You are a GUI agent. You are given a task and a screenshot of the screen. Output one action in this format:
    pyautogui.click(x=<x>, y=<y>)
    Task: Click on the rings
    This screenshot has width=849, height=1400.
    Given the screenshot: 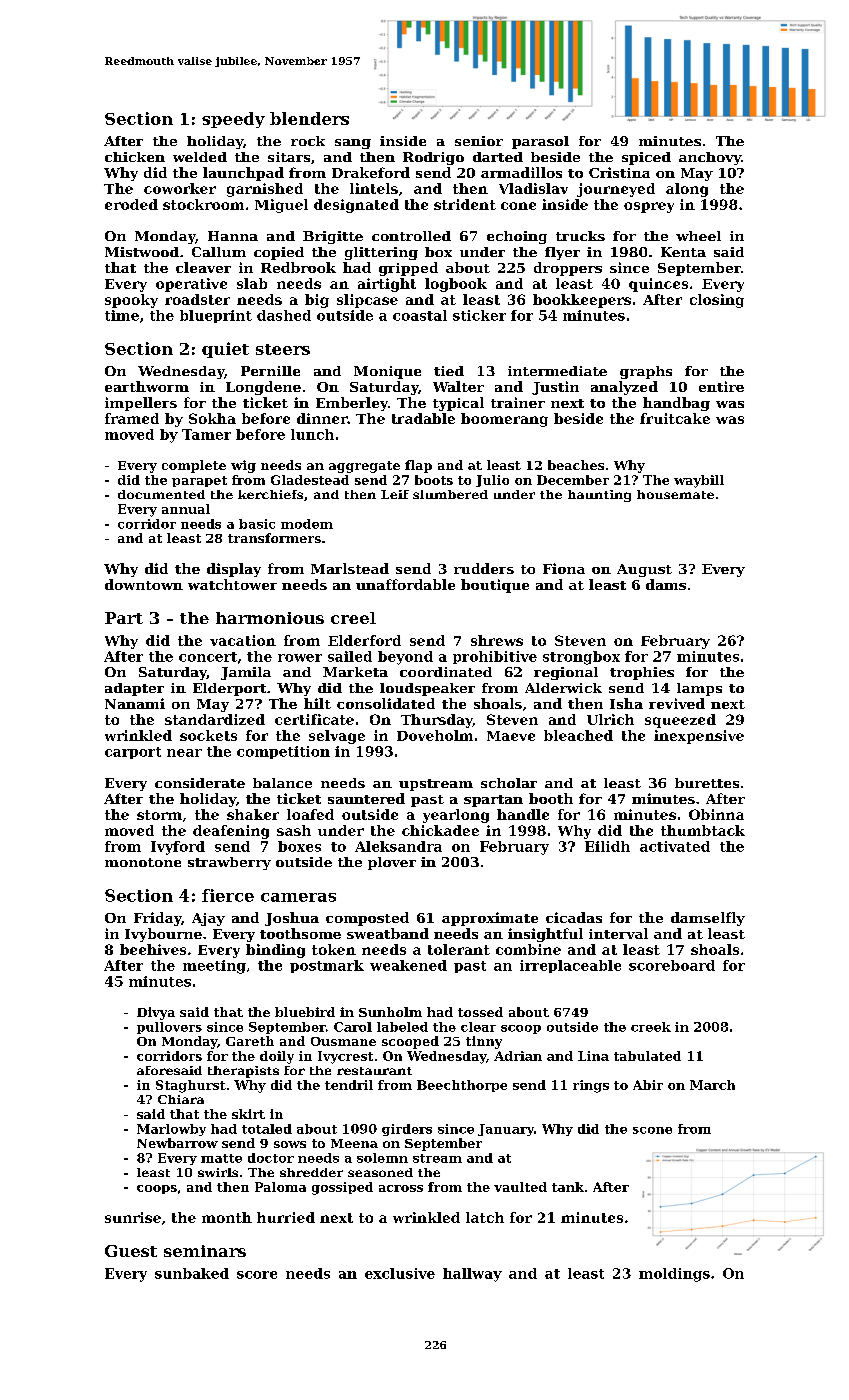 What is the action you would take?
    pyautogui.click(x=591, y=1086)
